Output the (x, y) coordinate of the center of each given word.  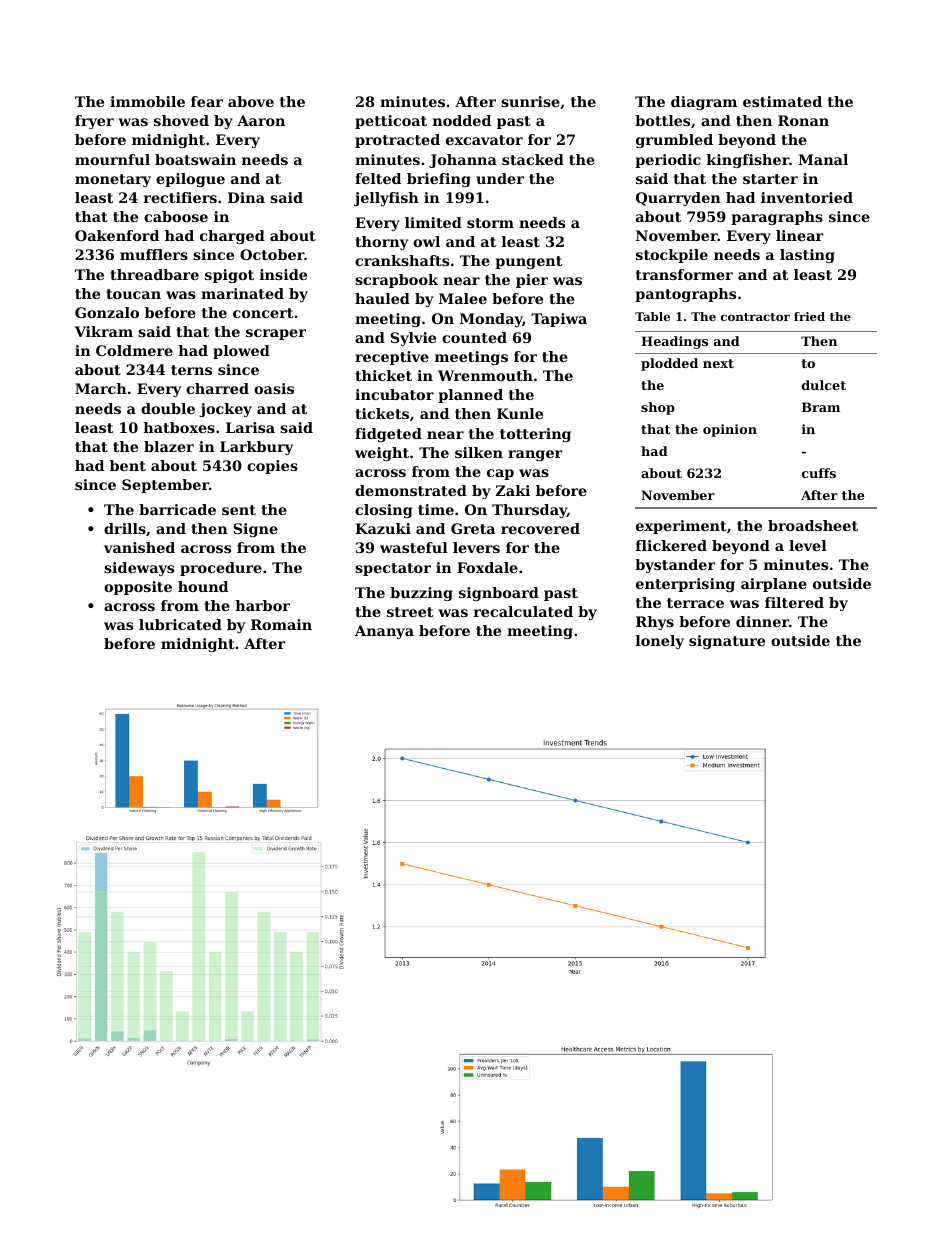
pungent (528, 262)
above (251, 101)
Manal (823, 159)
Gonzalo (107, 312)
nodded (462, 120)
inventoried (807, 197)
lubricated (180, 624)
